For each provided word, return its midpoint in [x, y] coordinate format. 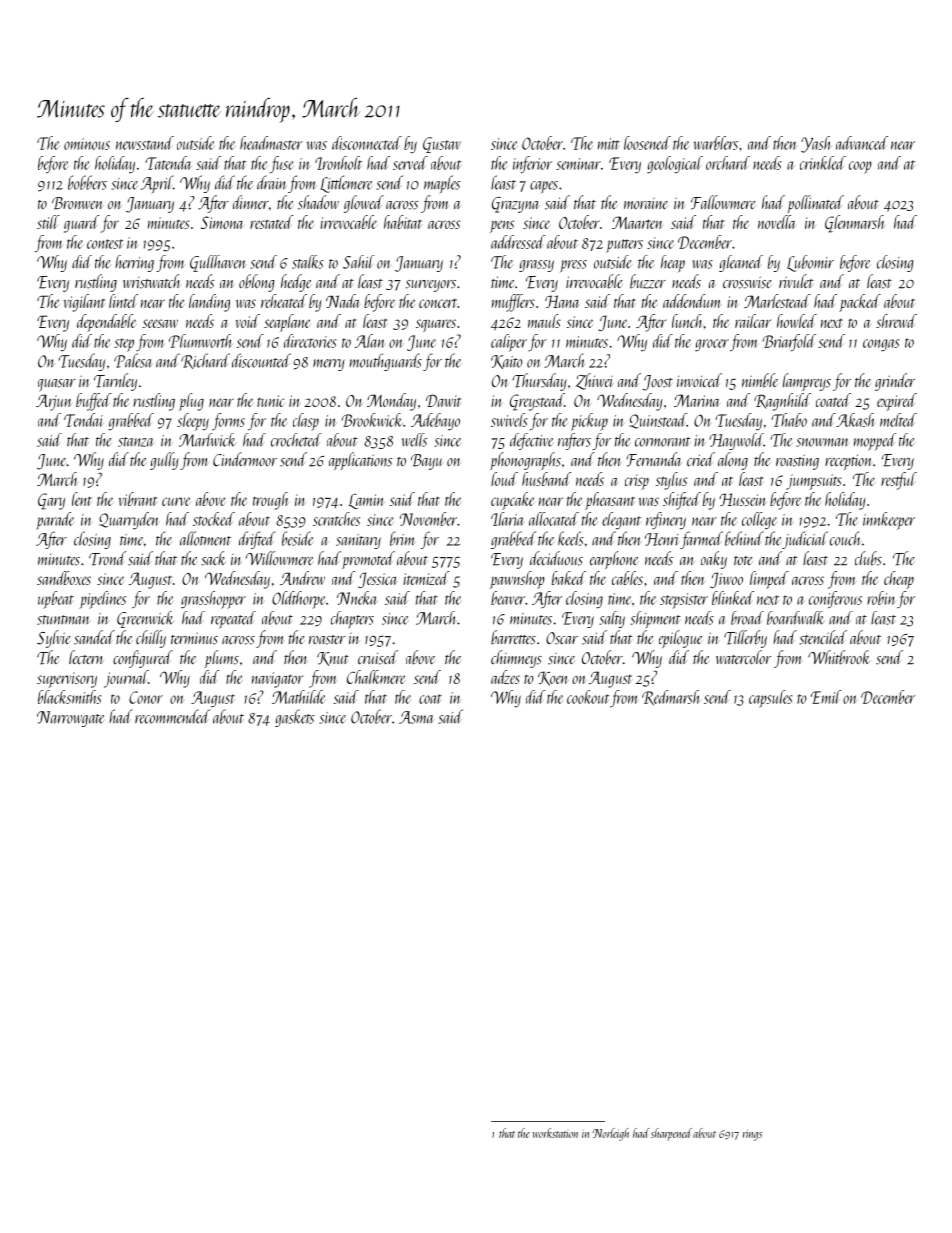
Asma [416, 717]
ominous [87, 144]
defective [531, 441]
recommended [172, 716]
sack [213, 558]
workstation [555, 1133]
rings [752, 1135]
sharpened [671, 1134]
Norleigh [610, 1134]
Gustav [442, 145]
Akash [855, 420]
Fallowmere [723, 202]
